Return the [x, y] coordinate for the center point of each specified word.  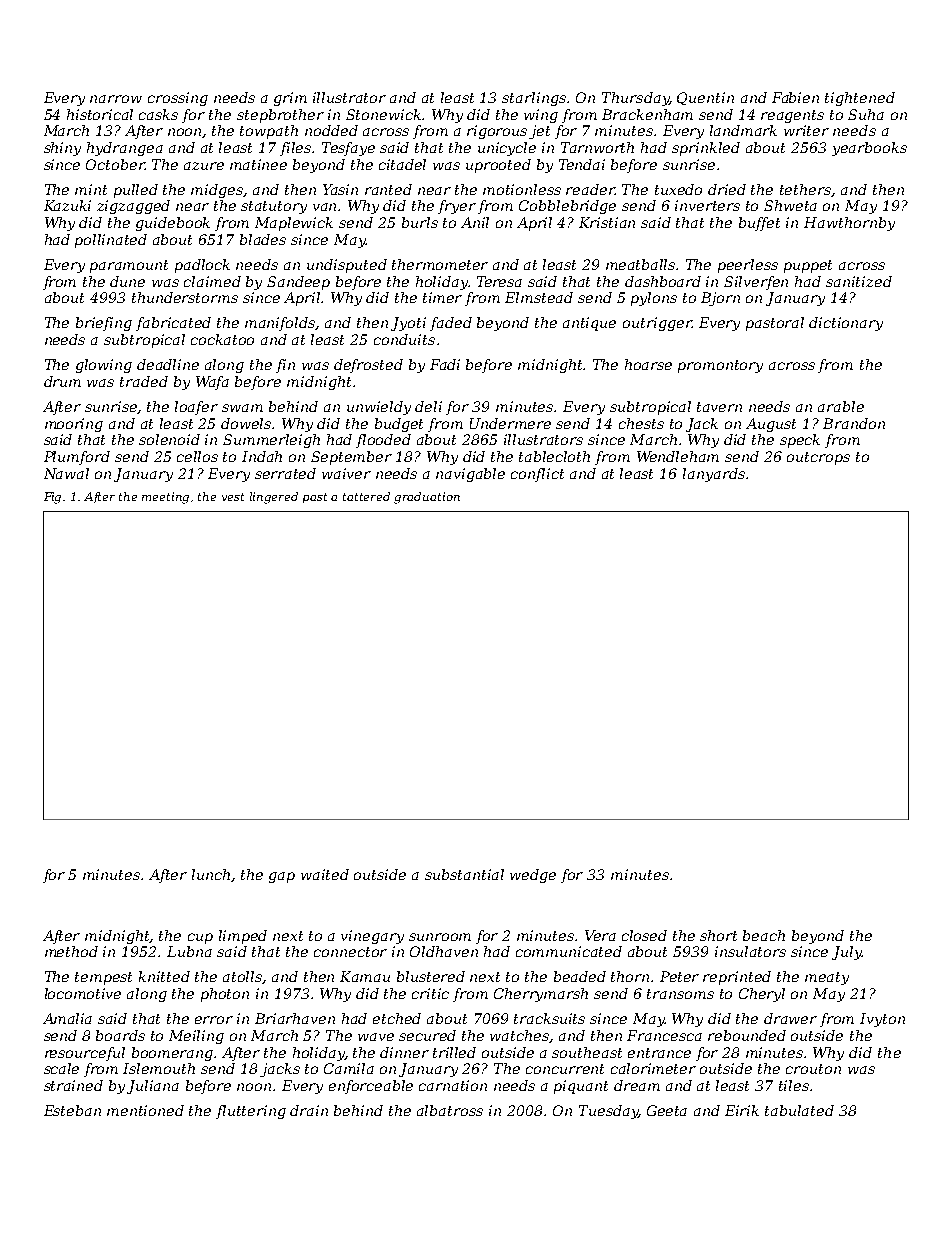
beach [764, 935]
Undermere [510, 423]
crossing [178, 99]
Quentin [705, 98]
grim [290, 99]
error [214, 1020]
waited [325, 874]
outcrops [818, 458]
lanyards [714, 475]
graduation [427, 498]
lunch [211, 874]
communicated [569, 951]
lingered [274, 498]
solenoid [169, 439]
